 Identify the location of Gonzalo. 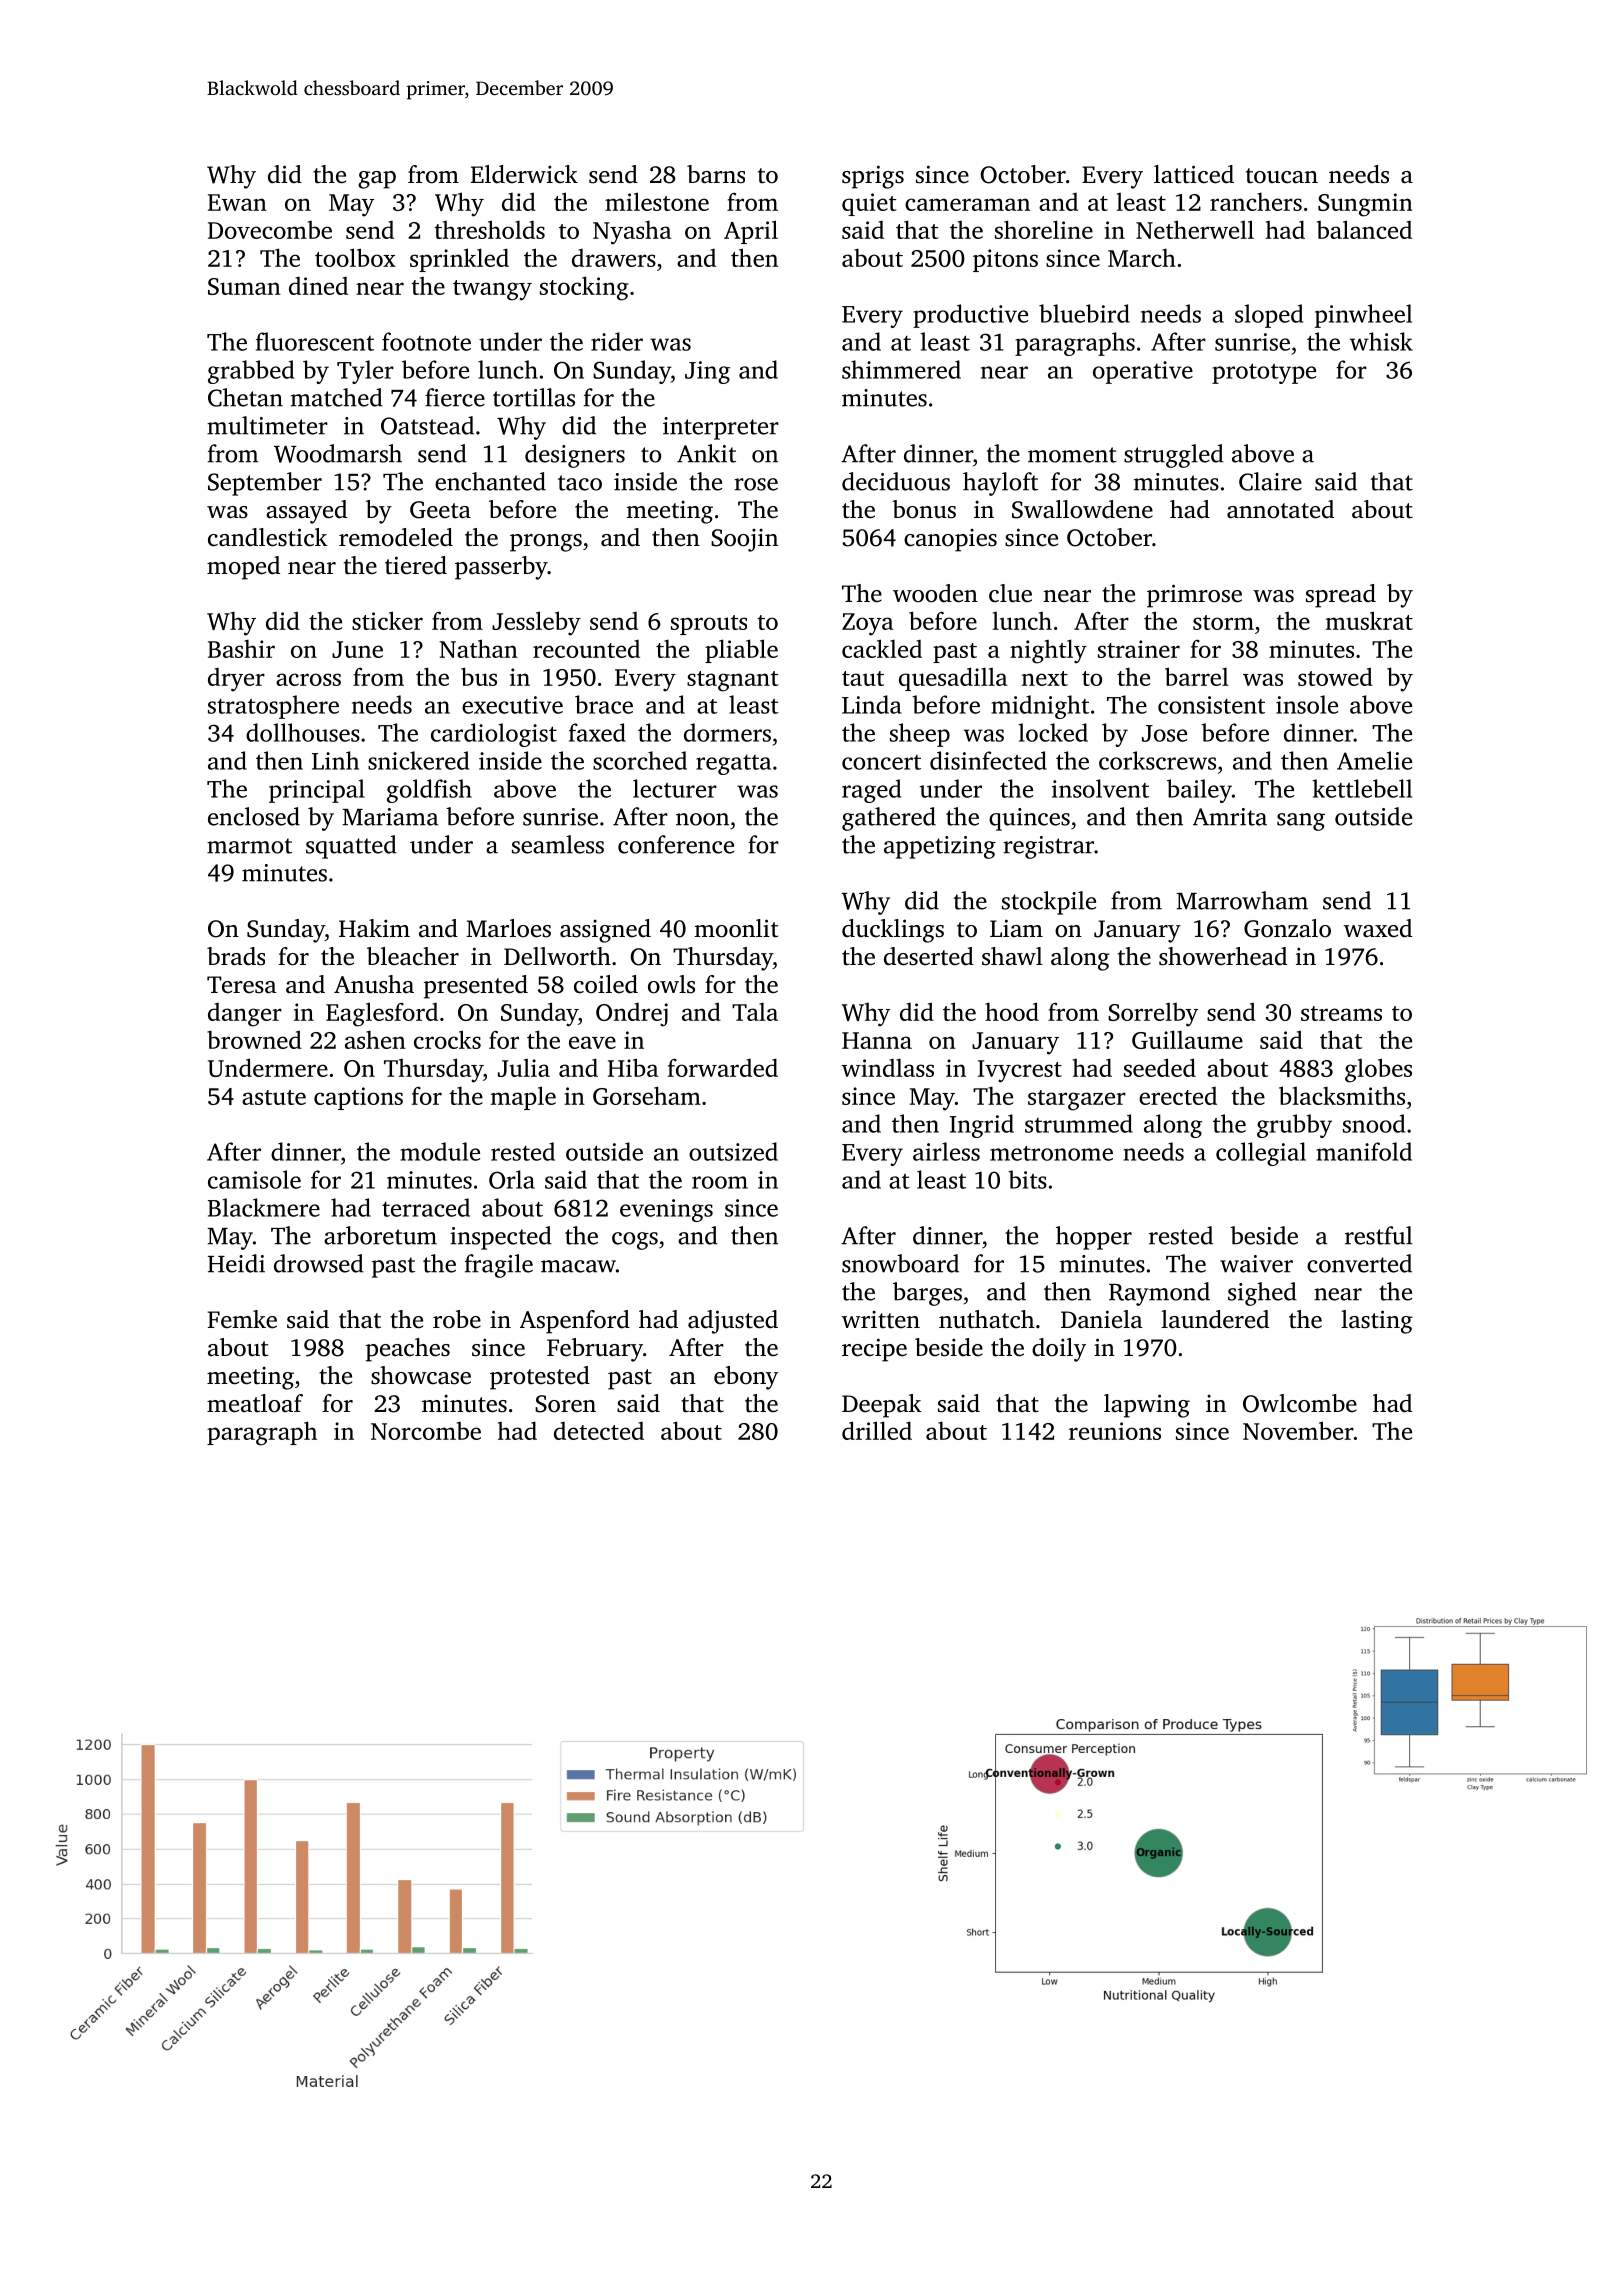
(1287, 928).
